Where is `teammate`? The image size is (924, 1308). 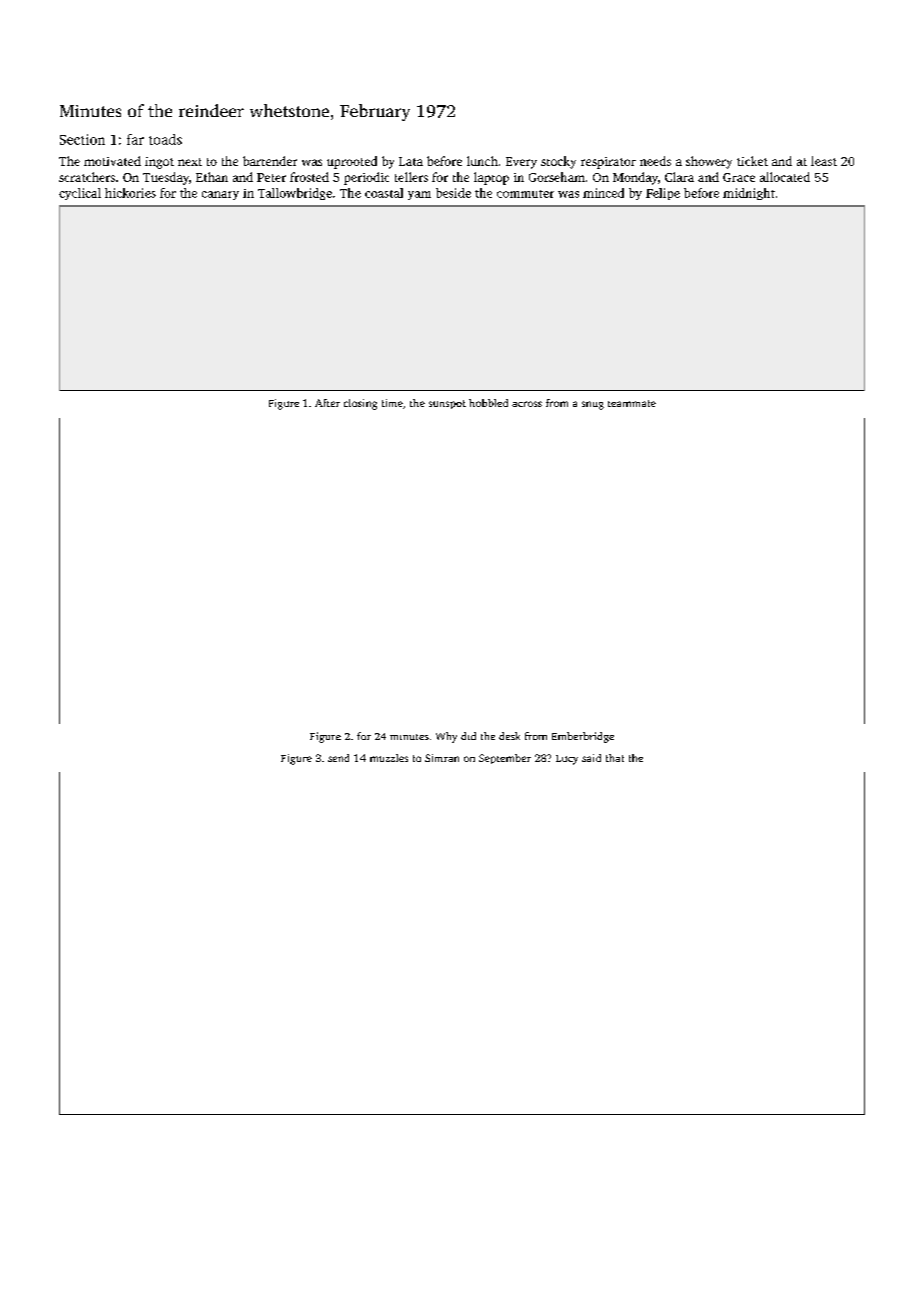 teammate is located at coordinates (632, 403).
